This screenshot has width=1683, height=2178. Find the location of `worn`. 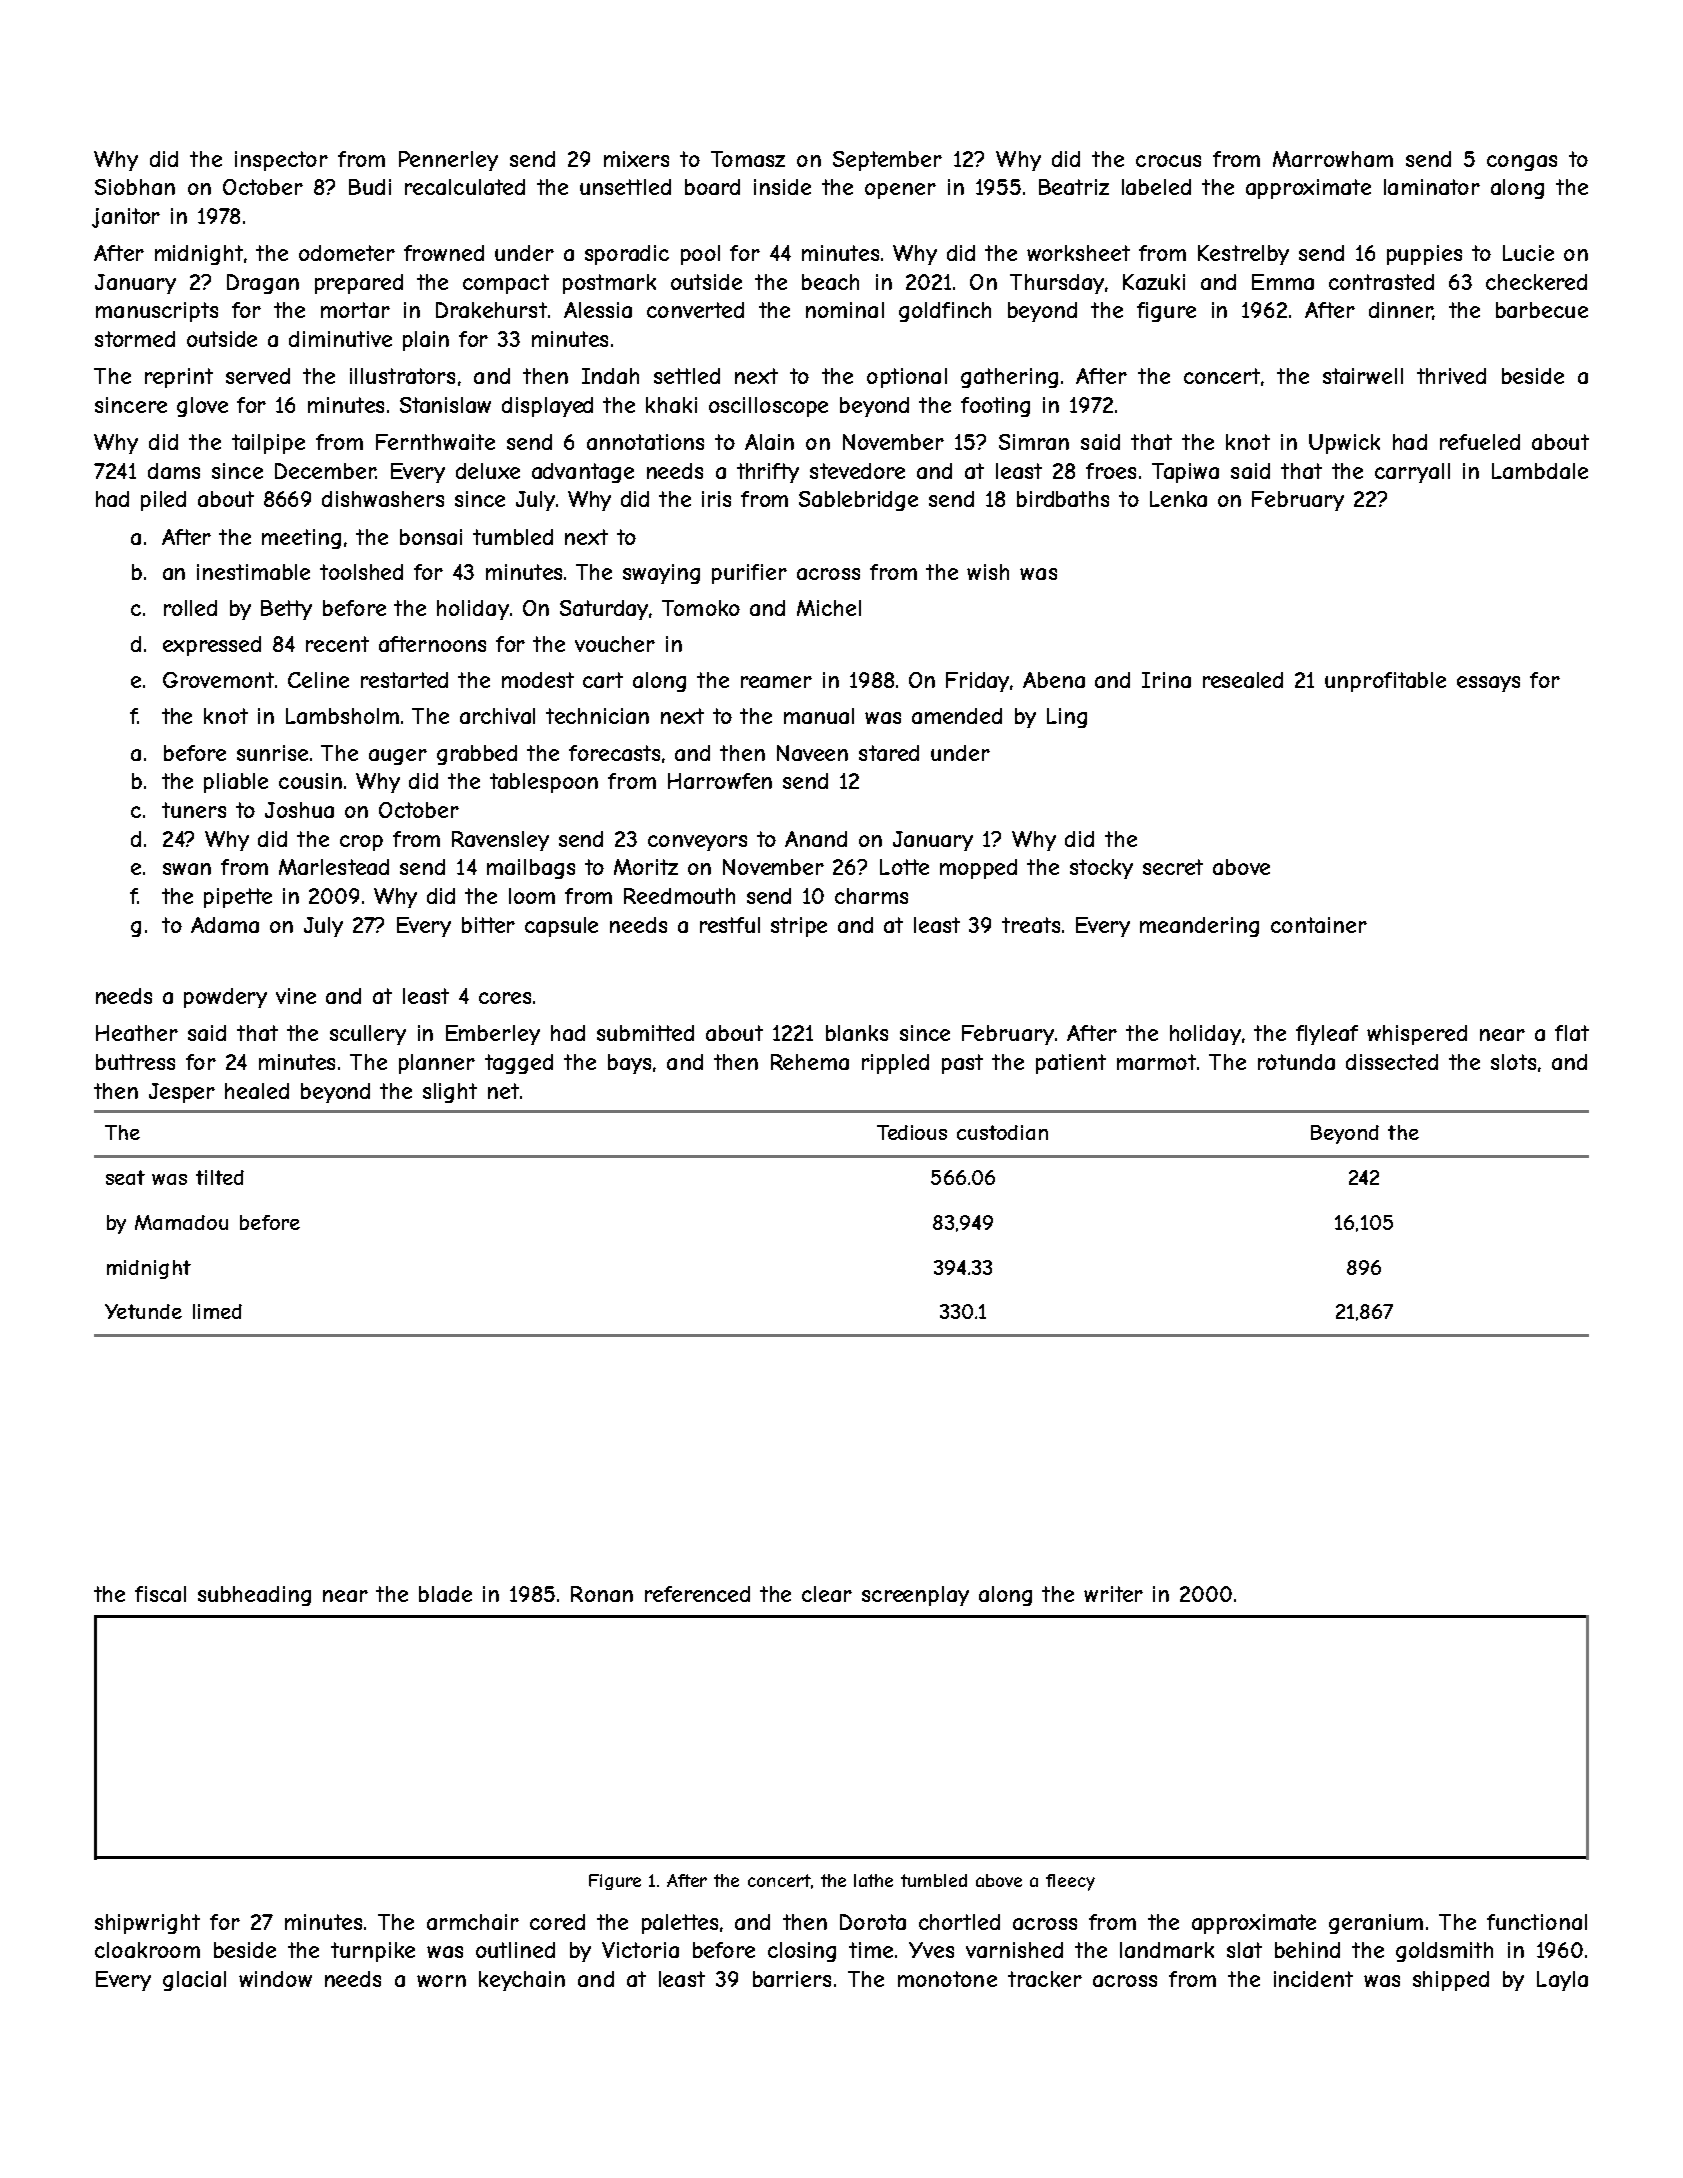

worn is located at coordinates (441, 1981).
